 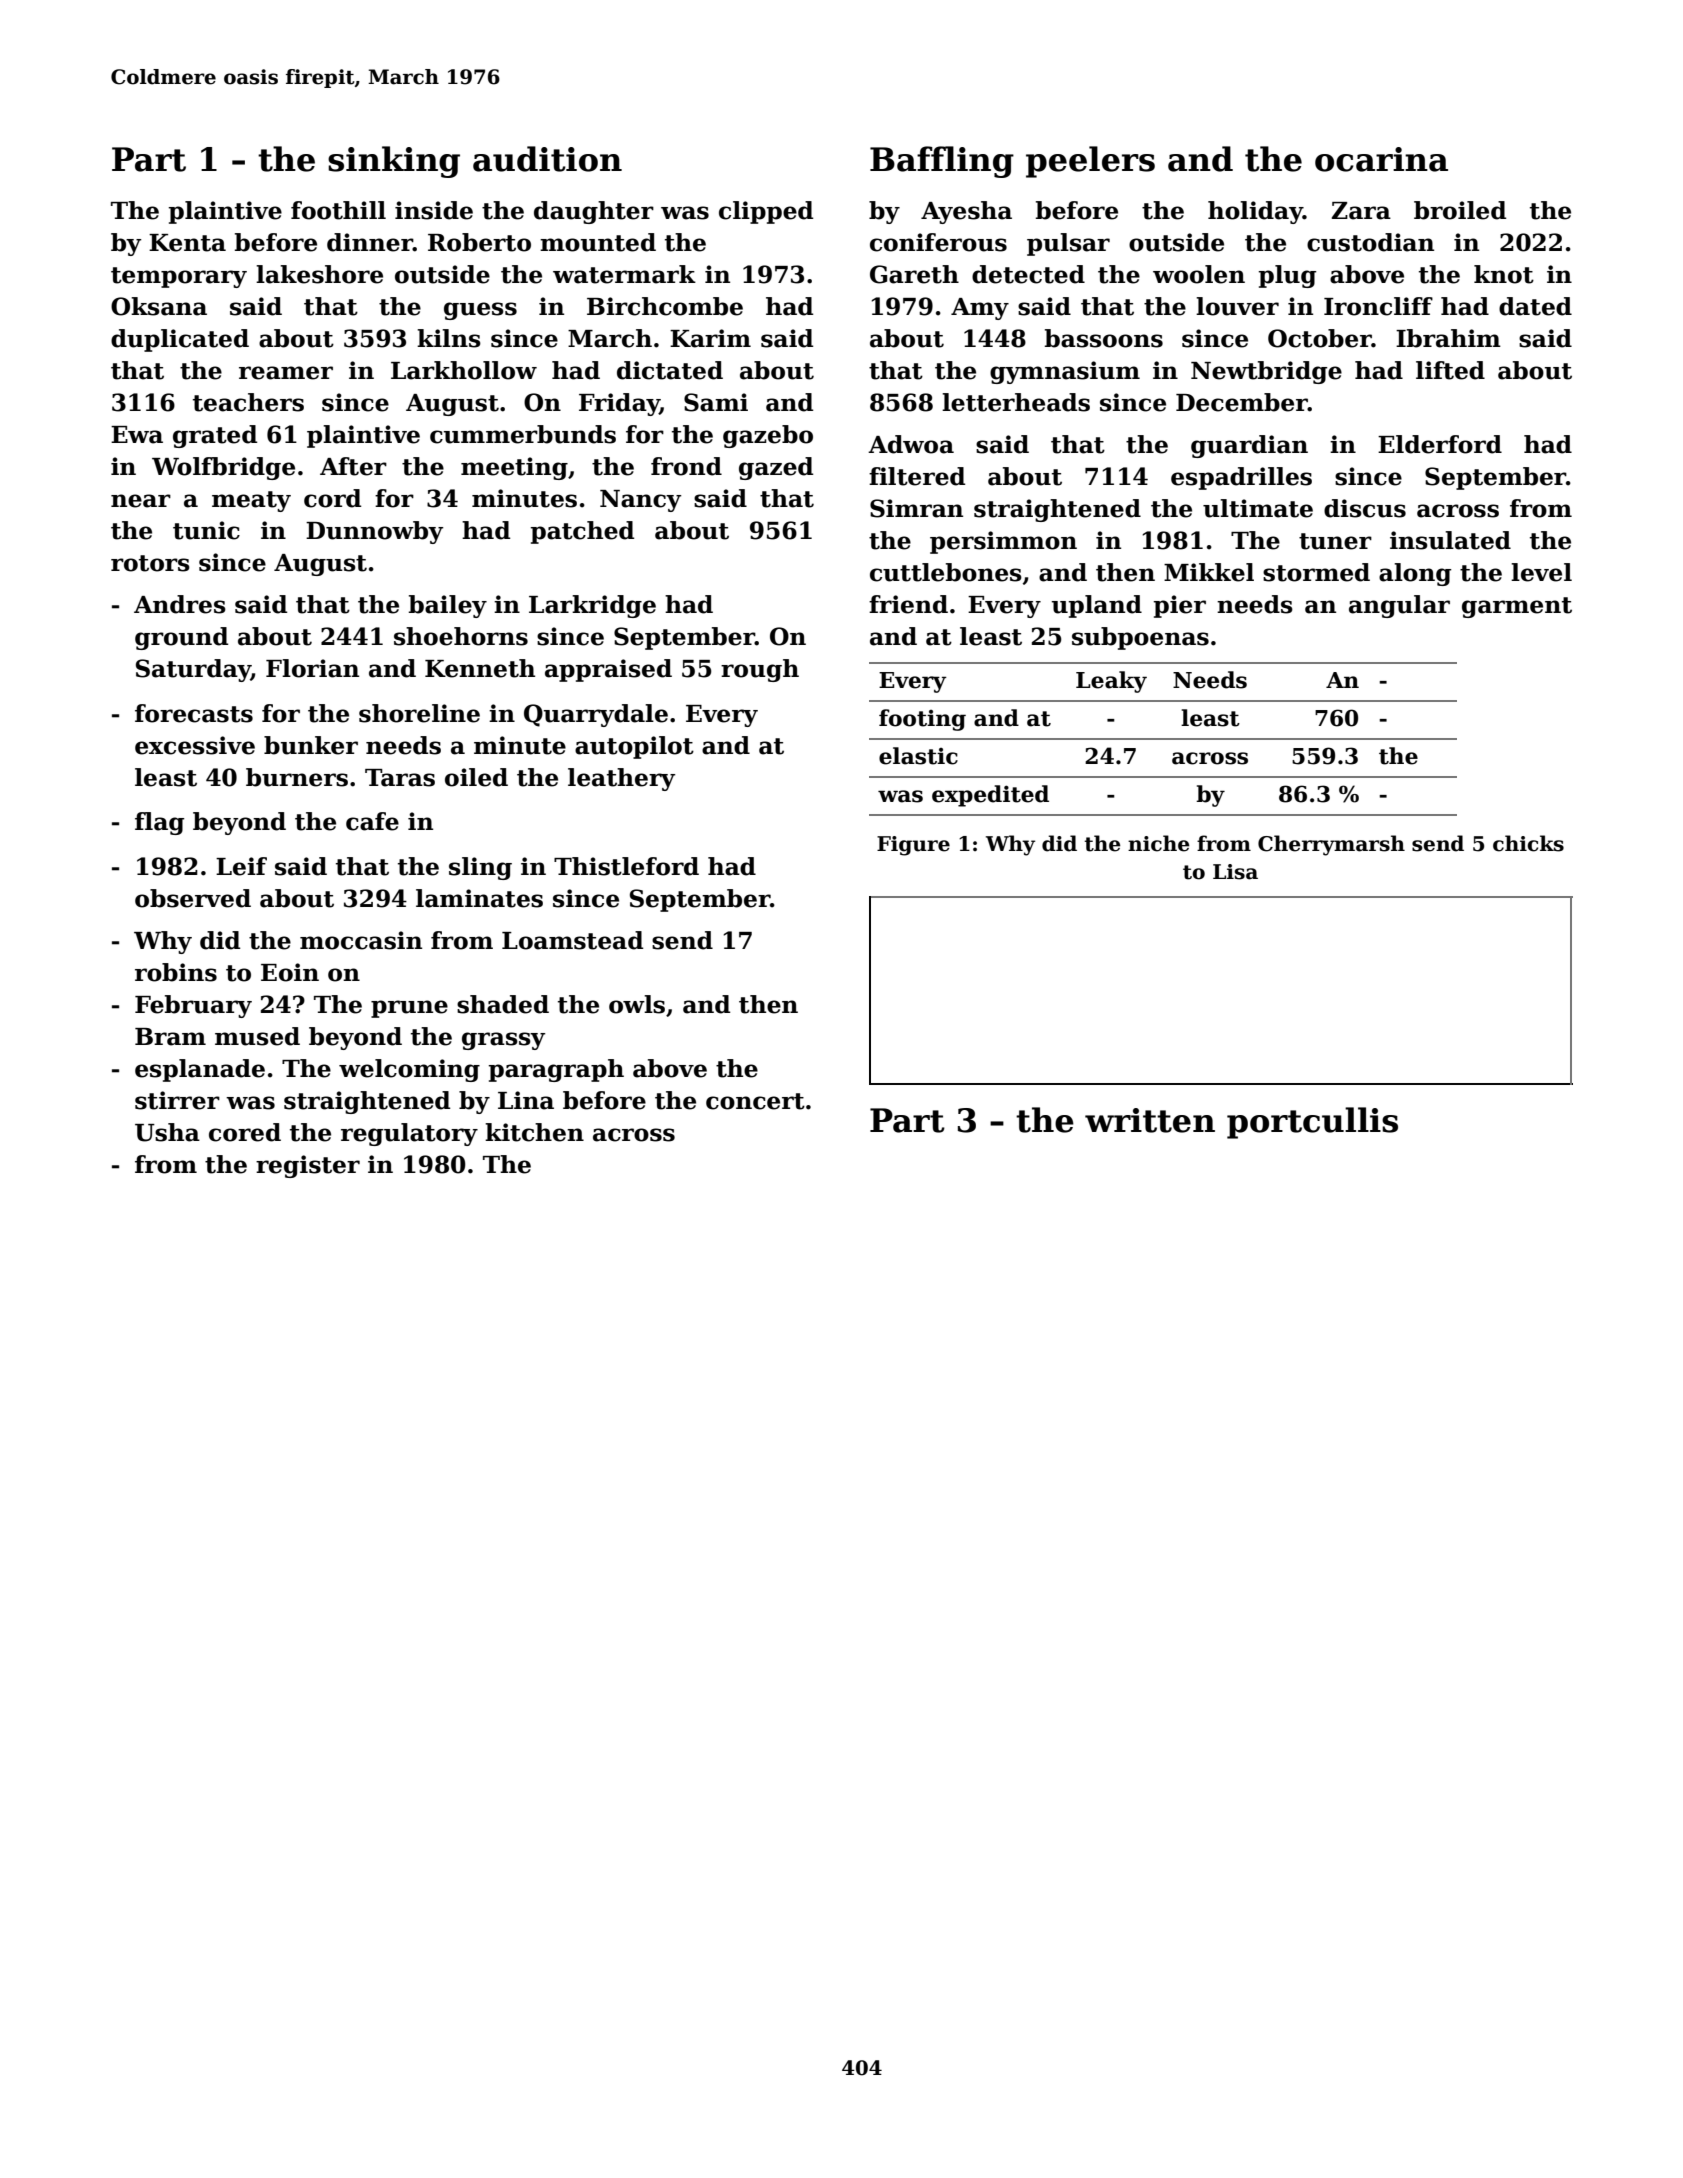 I want to click on sinking, so click(x=394, y=162).
